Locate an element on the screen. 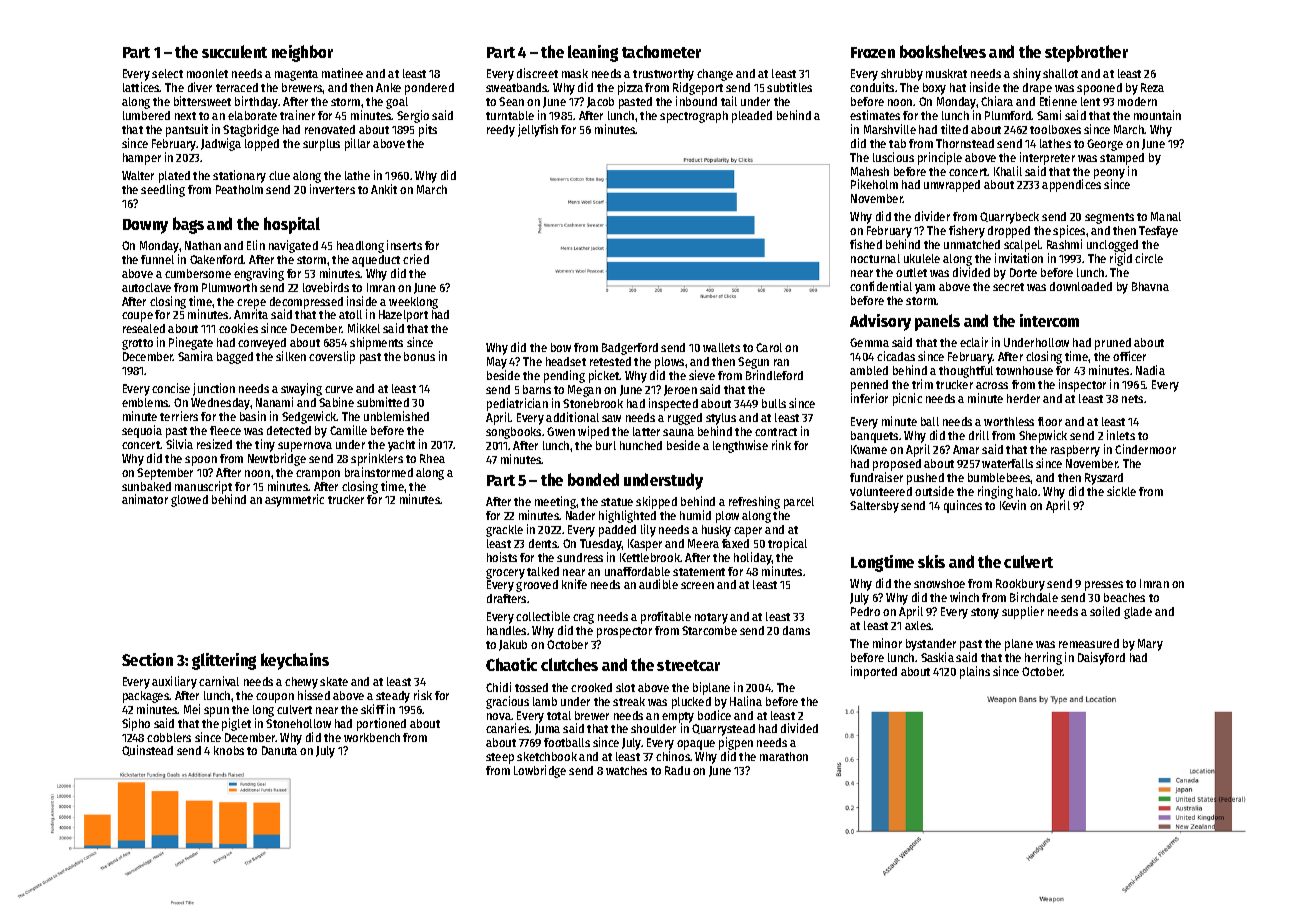  pleaded is located at coordinates (752, 117).
